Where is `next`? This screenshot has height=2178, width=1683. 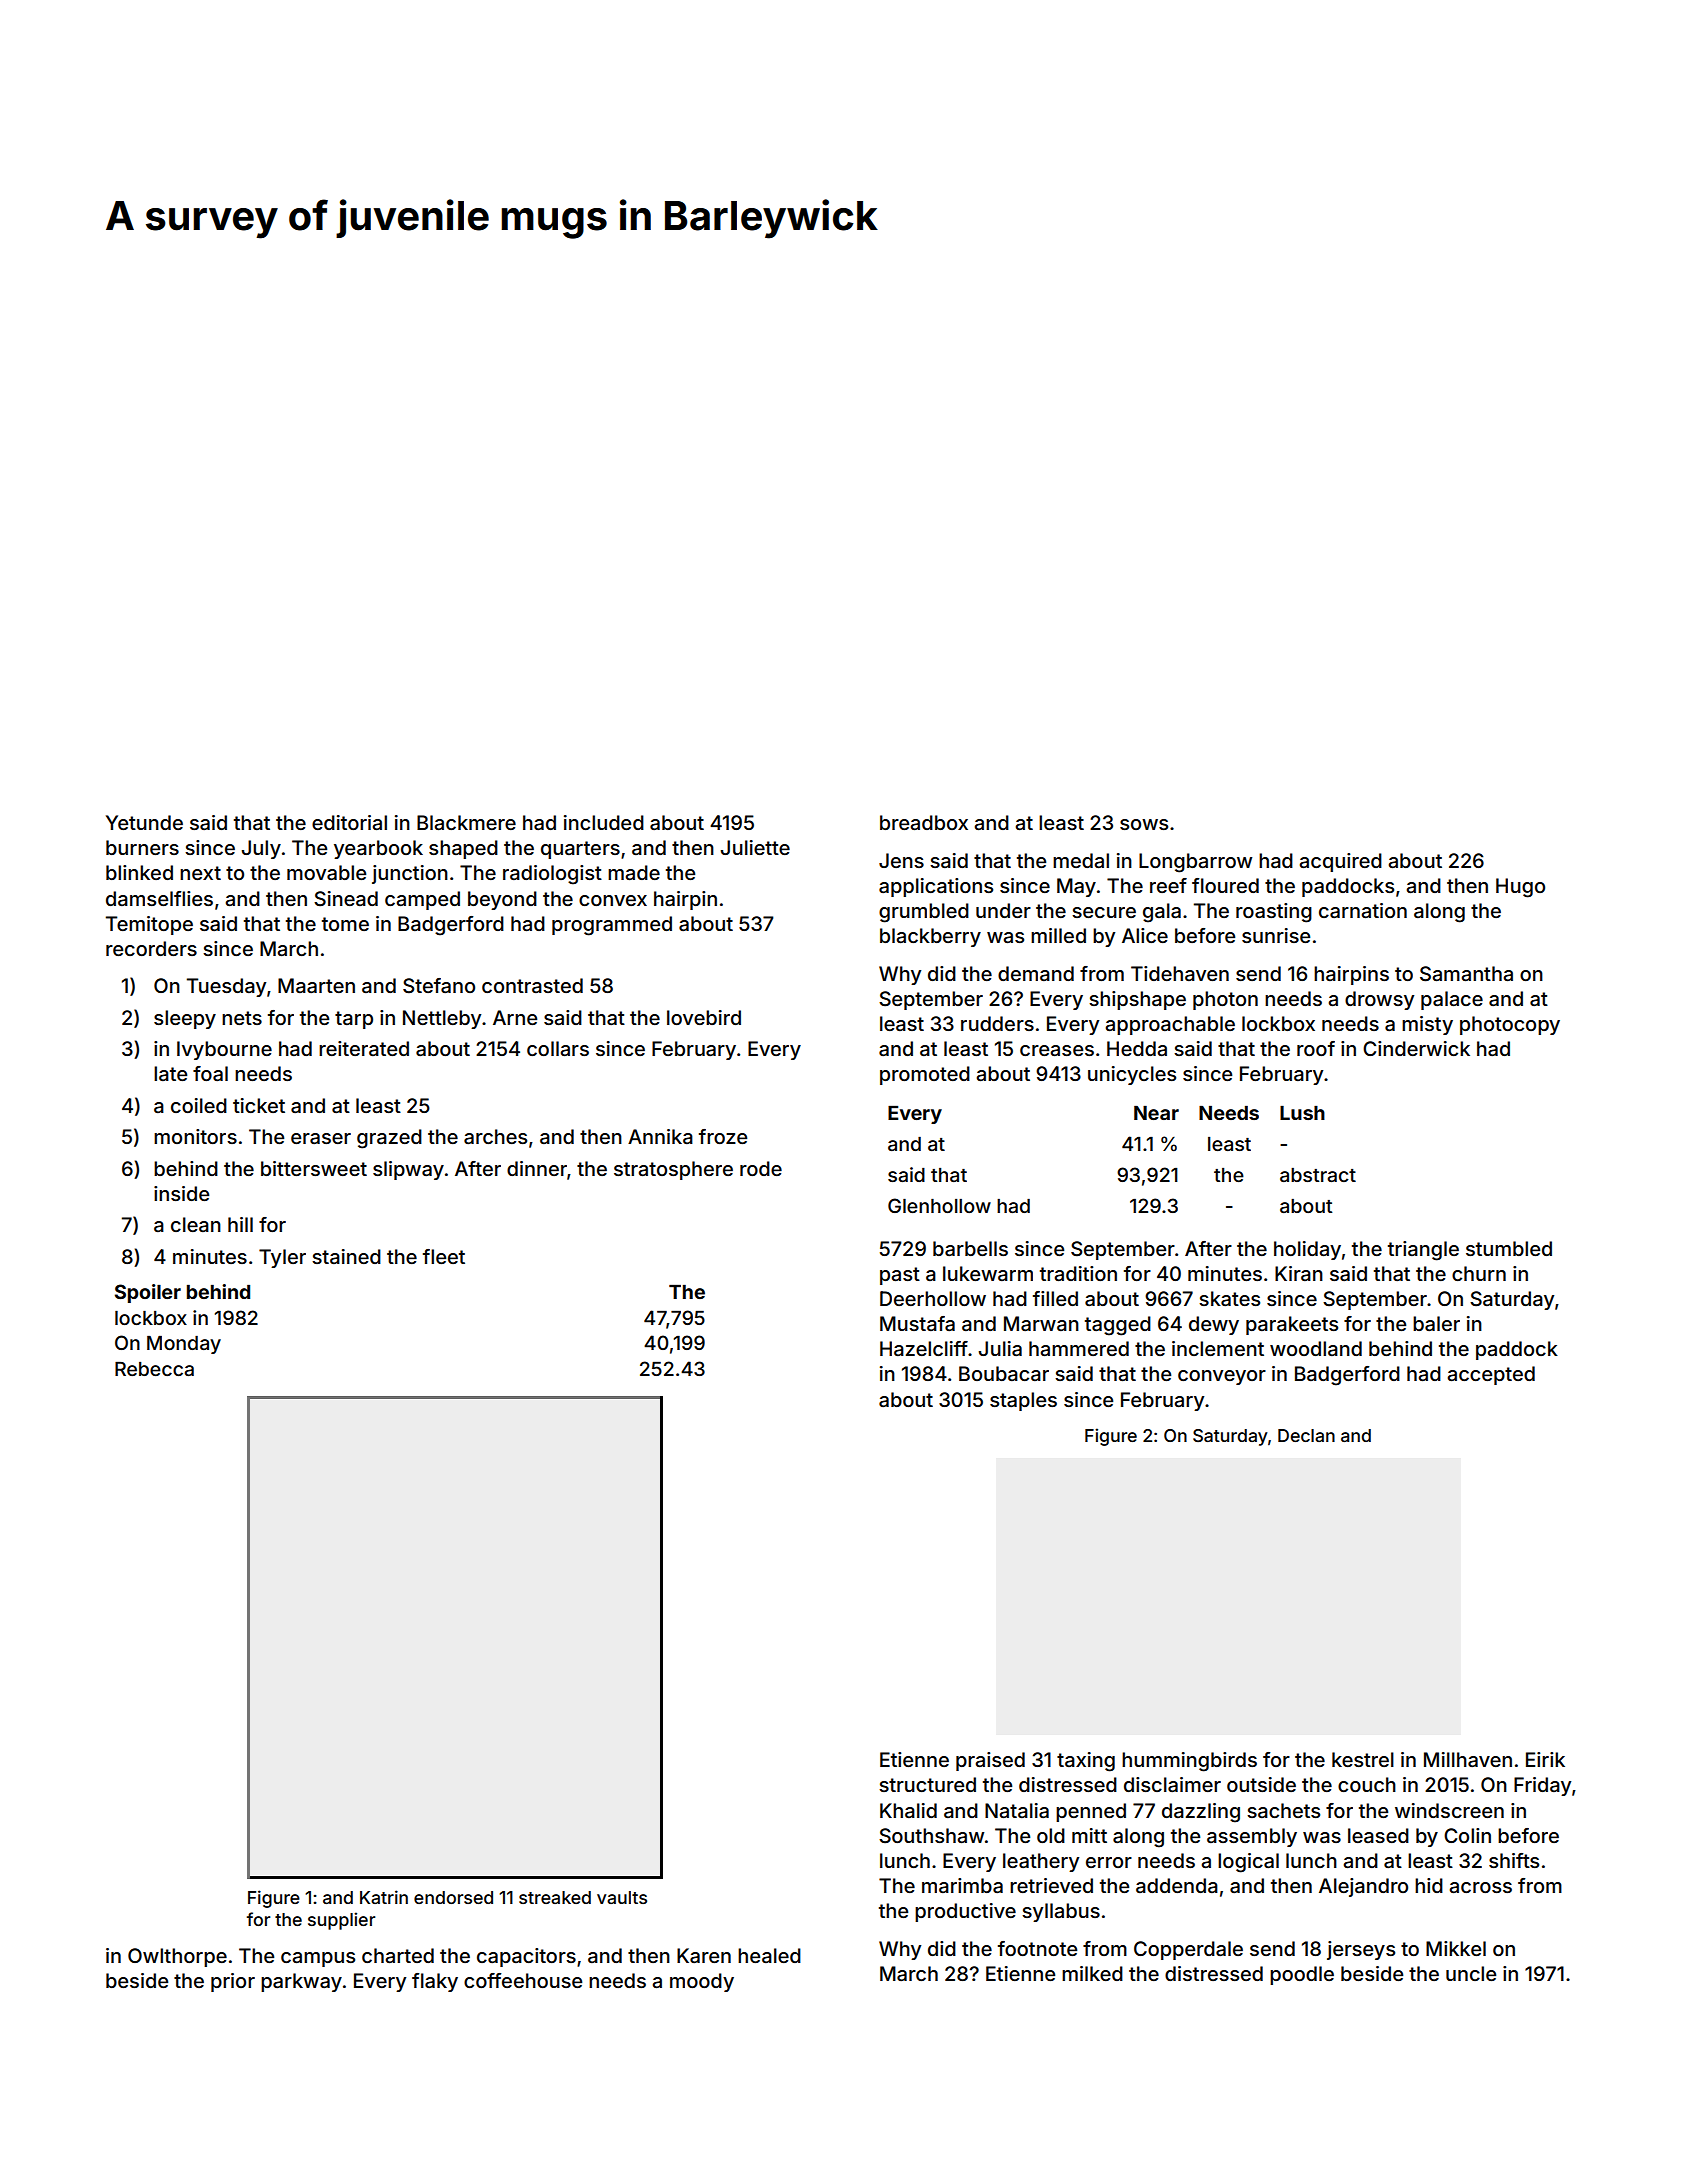 next is located at coordinates (200, 873).
